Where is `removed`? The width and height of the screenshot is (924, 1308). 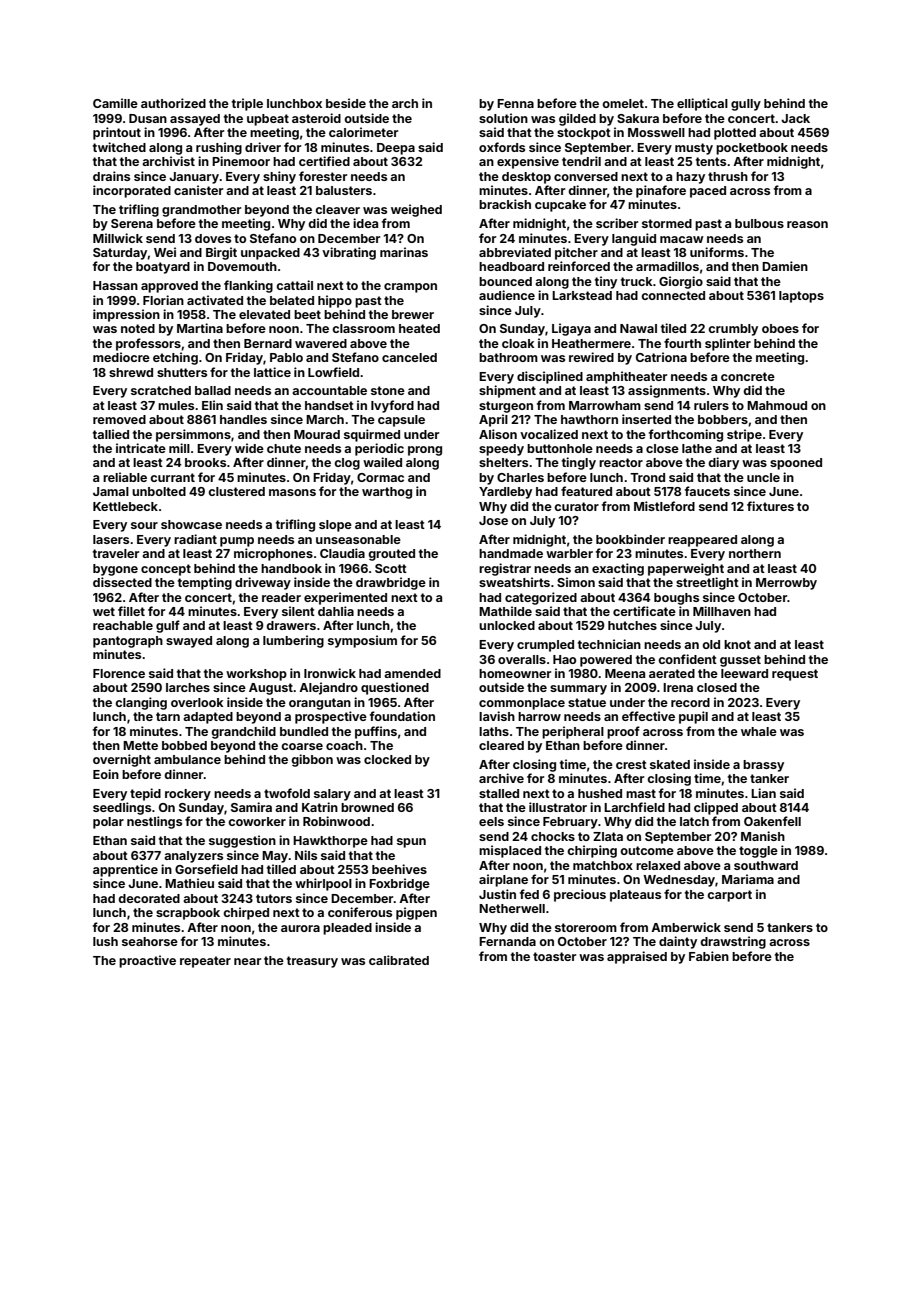 removed is located at coordinates (119, 419).
